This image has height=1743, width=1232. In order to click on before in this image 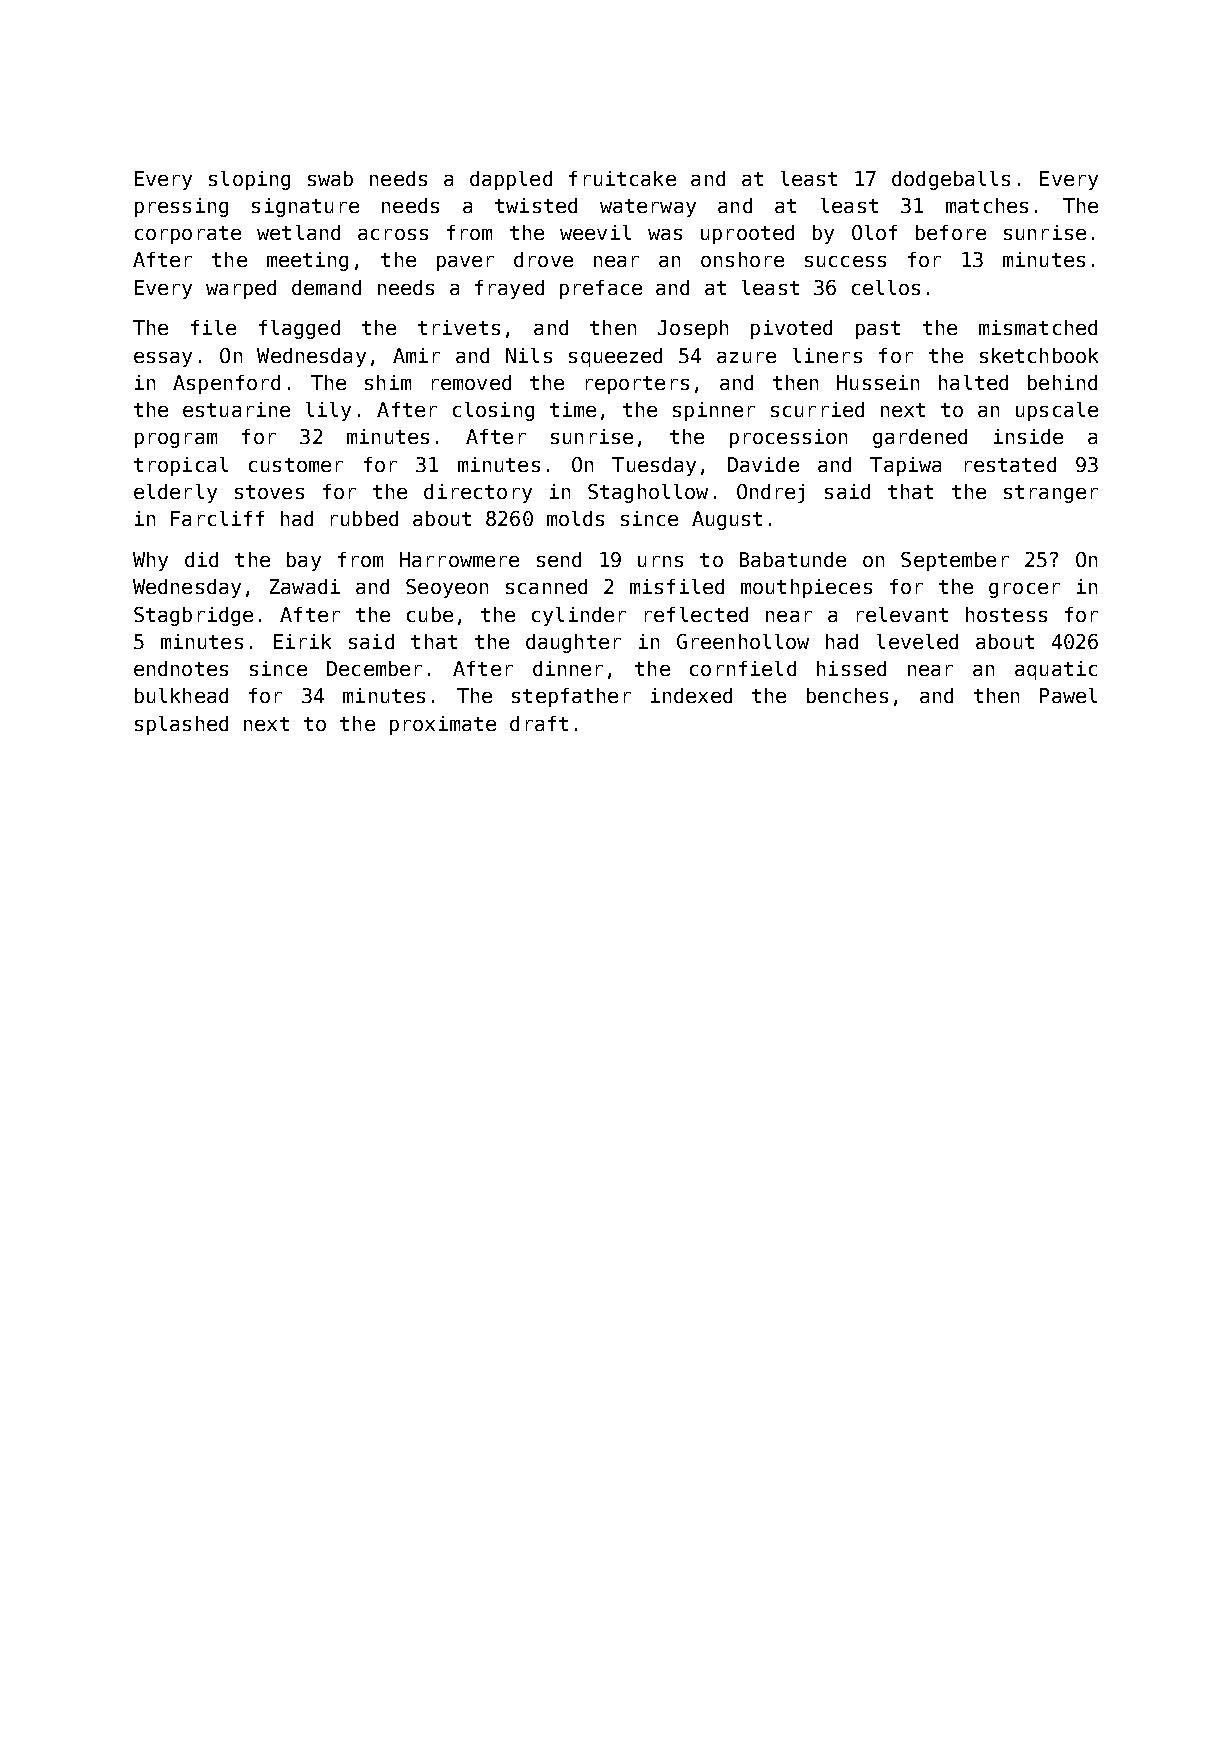, I will do `click(951, 232)`.
